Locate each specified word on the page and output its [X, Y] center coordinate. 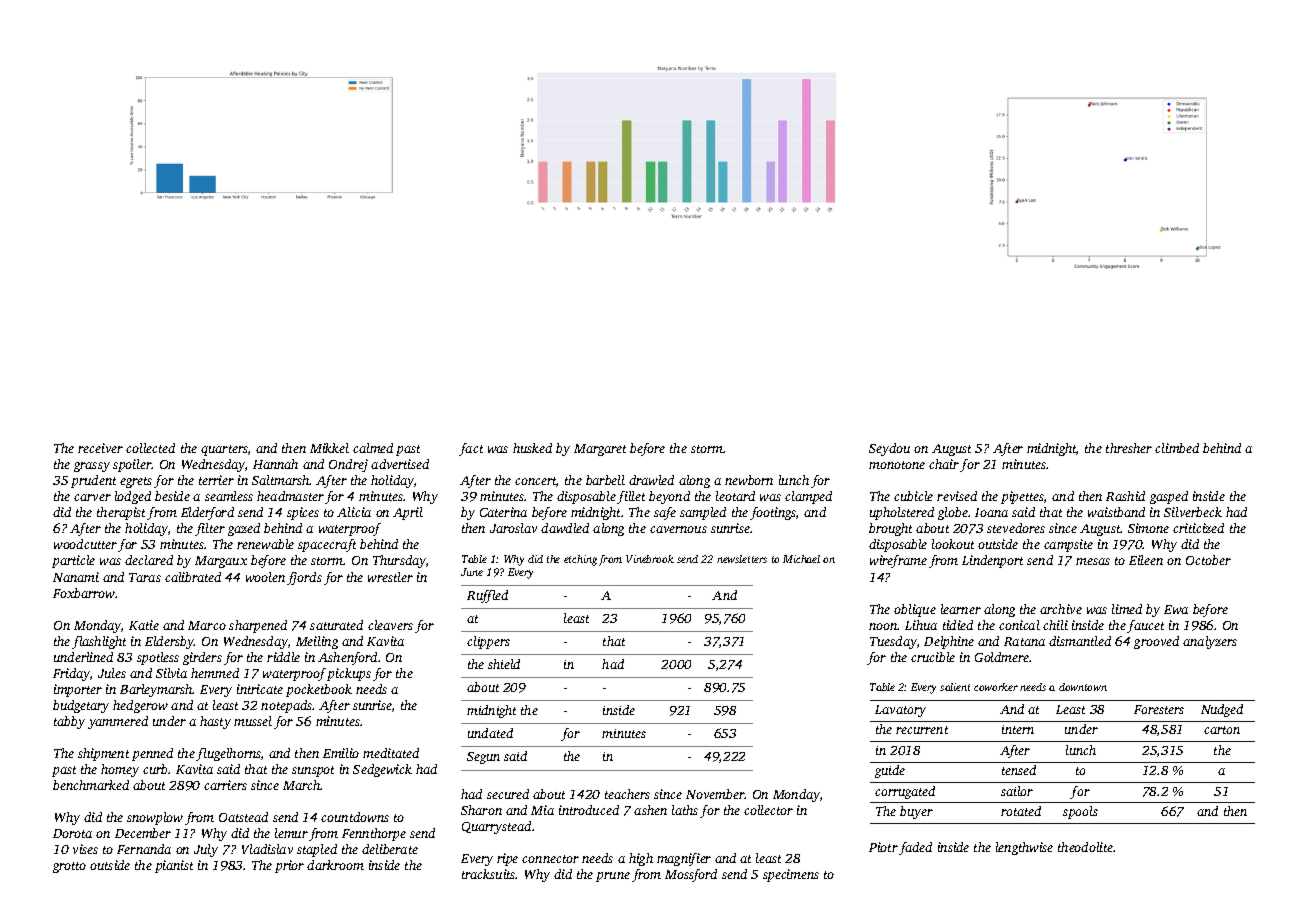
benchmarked [91, 785]
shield [504, 664]
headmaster [290, 496]
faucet [1145, 626]
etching [580, 560]
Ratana [1024, 641]
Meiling [317, 642]
